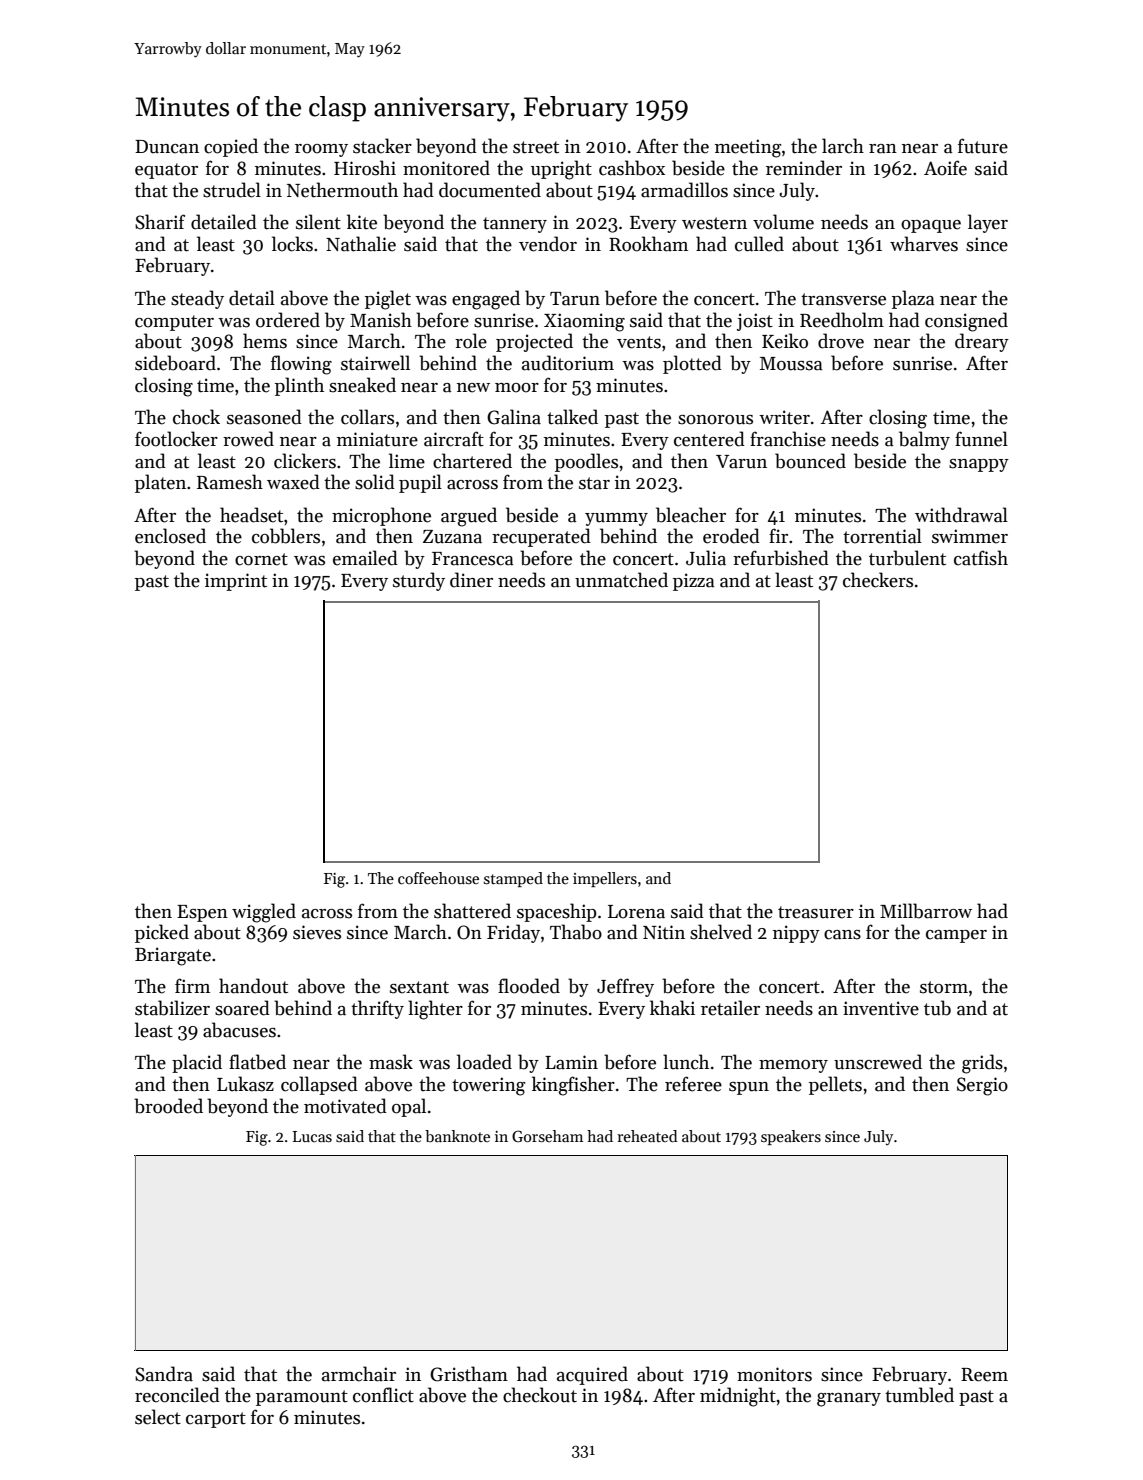 The width and height of the screenshot is (1143, 1480). I want to click on picked, so click(162, 933).
